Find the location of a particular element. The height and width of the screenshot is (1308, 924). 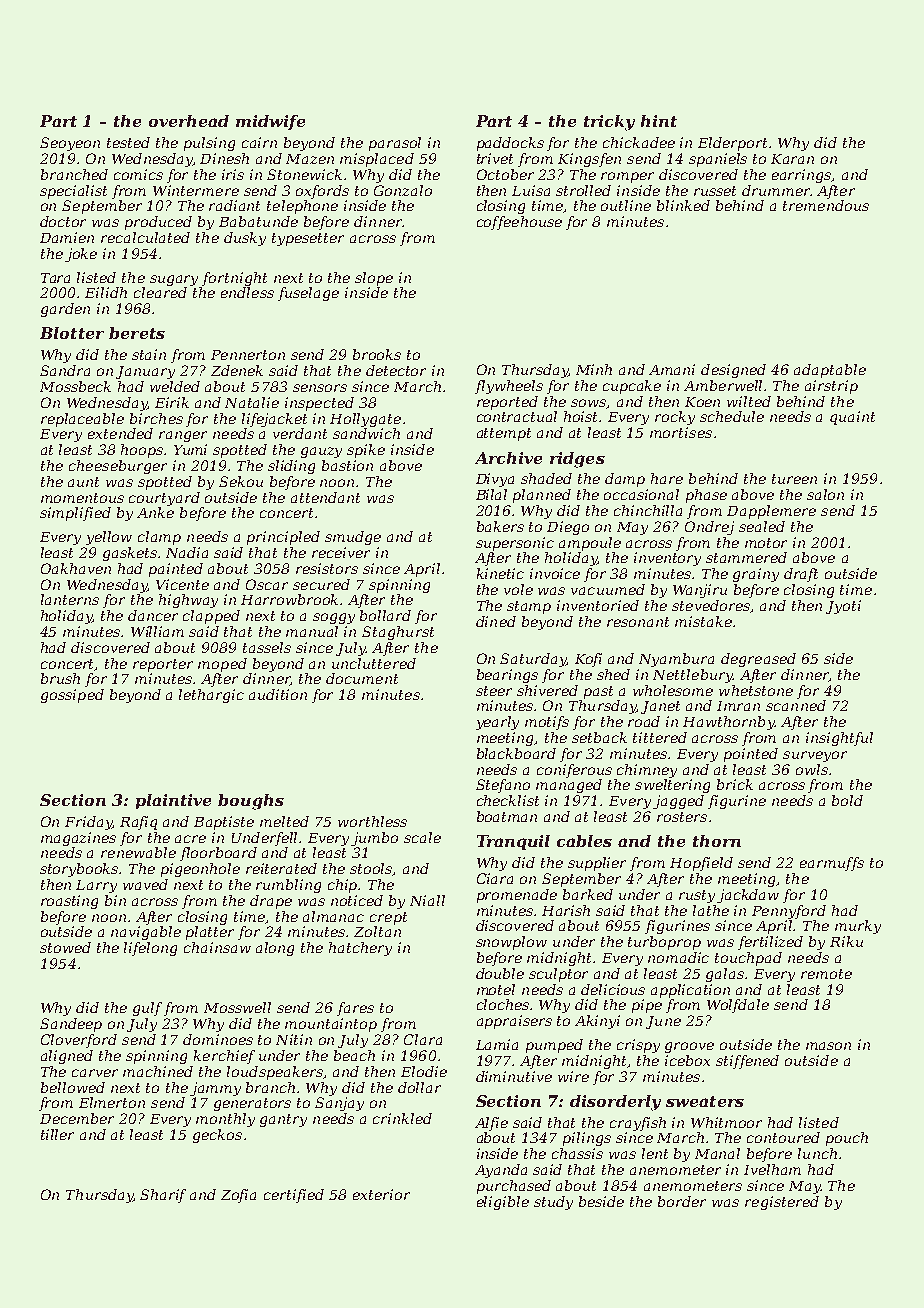

trivet is located at coordinates (495, 158).
